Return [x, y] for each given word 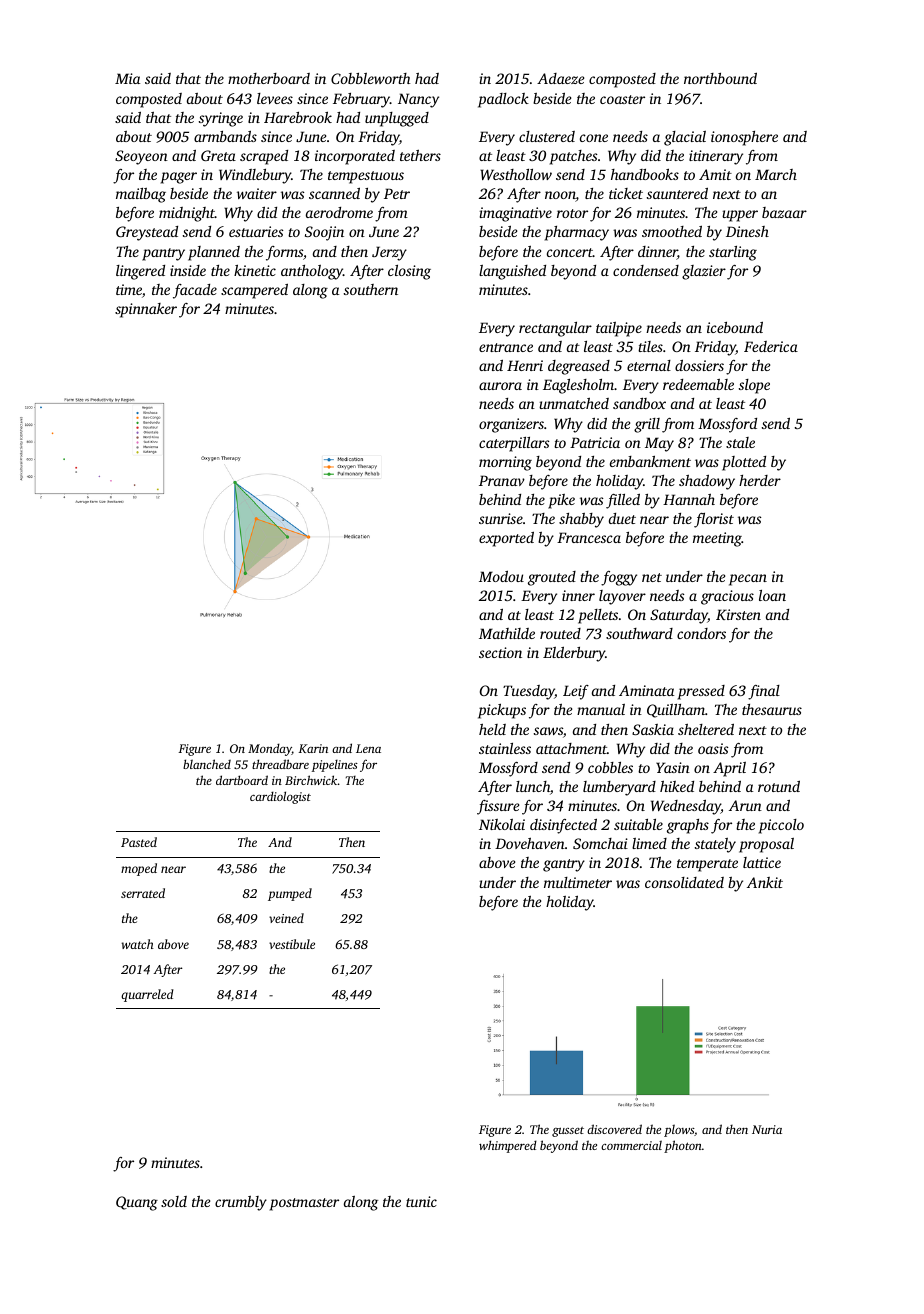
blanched [207, 764]
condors [701, 633]
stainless [505, 748]
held [492, 729]
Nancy [418, 100]
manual [601, 709]
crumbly [241, 1203]
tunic [421, 1201]
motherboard [269, 78]
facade [195, 291]
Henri [525, 365]
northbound [720, 78]
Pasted [139, 842]
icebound [735, 327]
